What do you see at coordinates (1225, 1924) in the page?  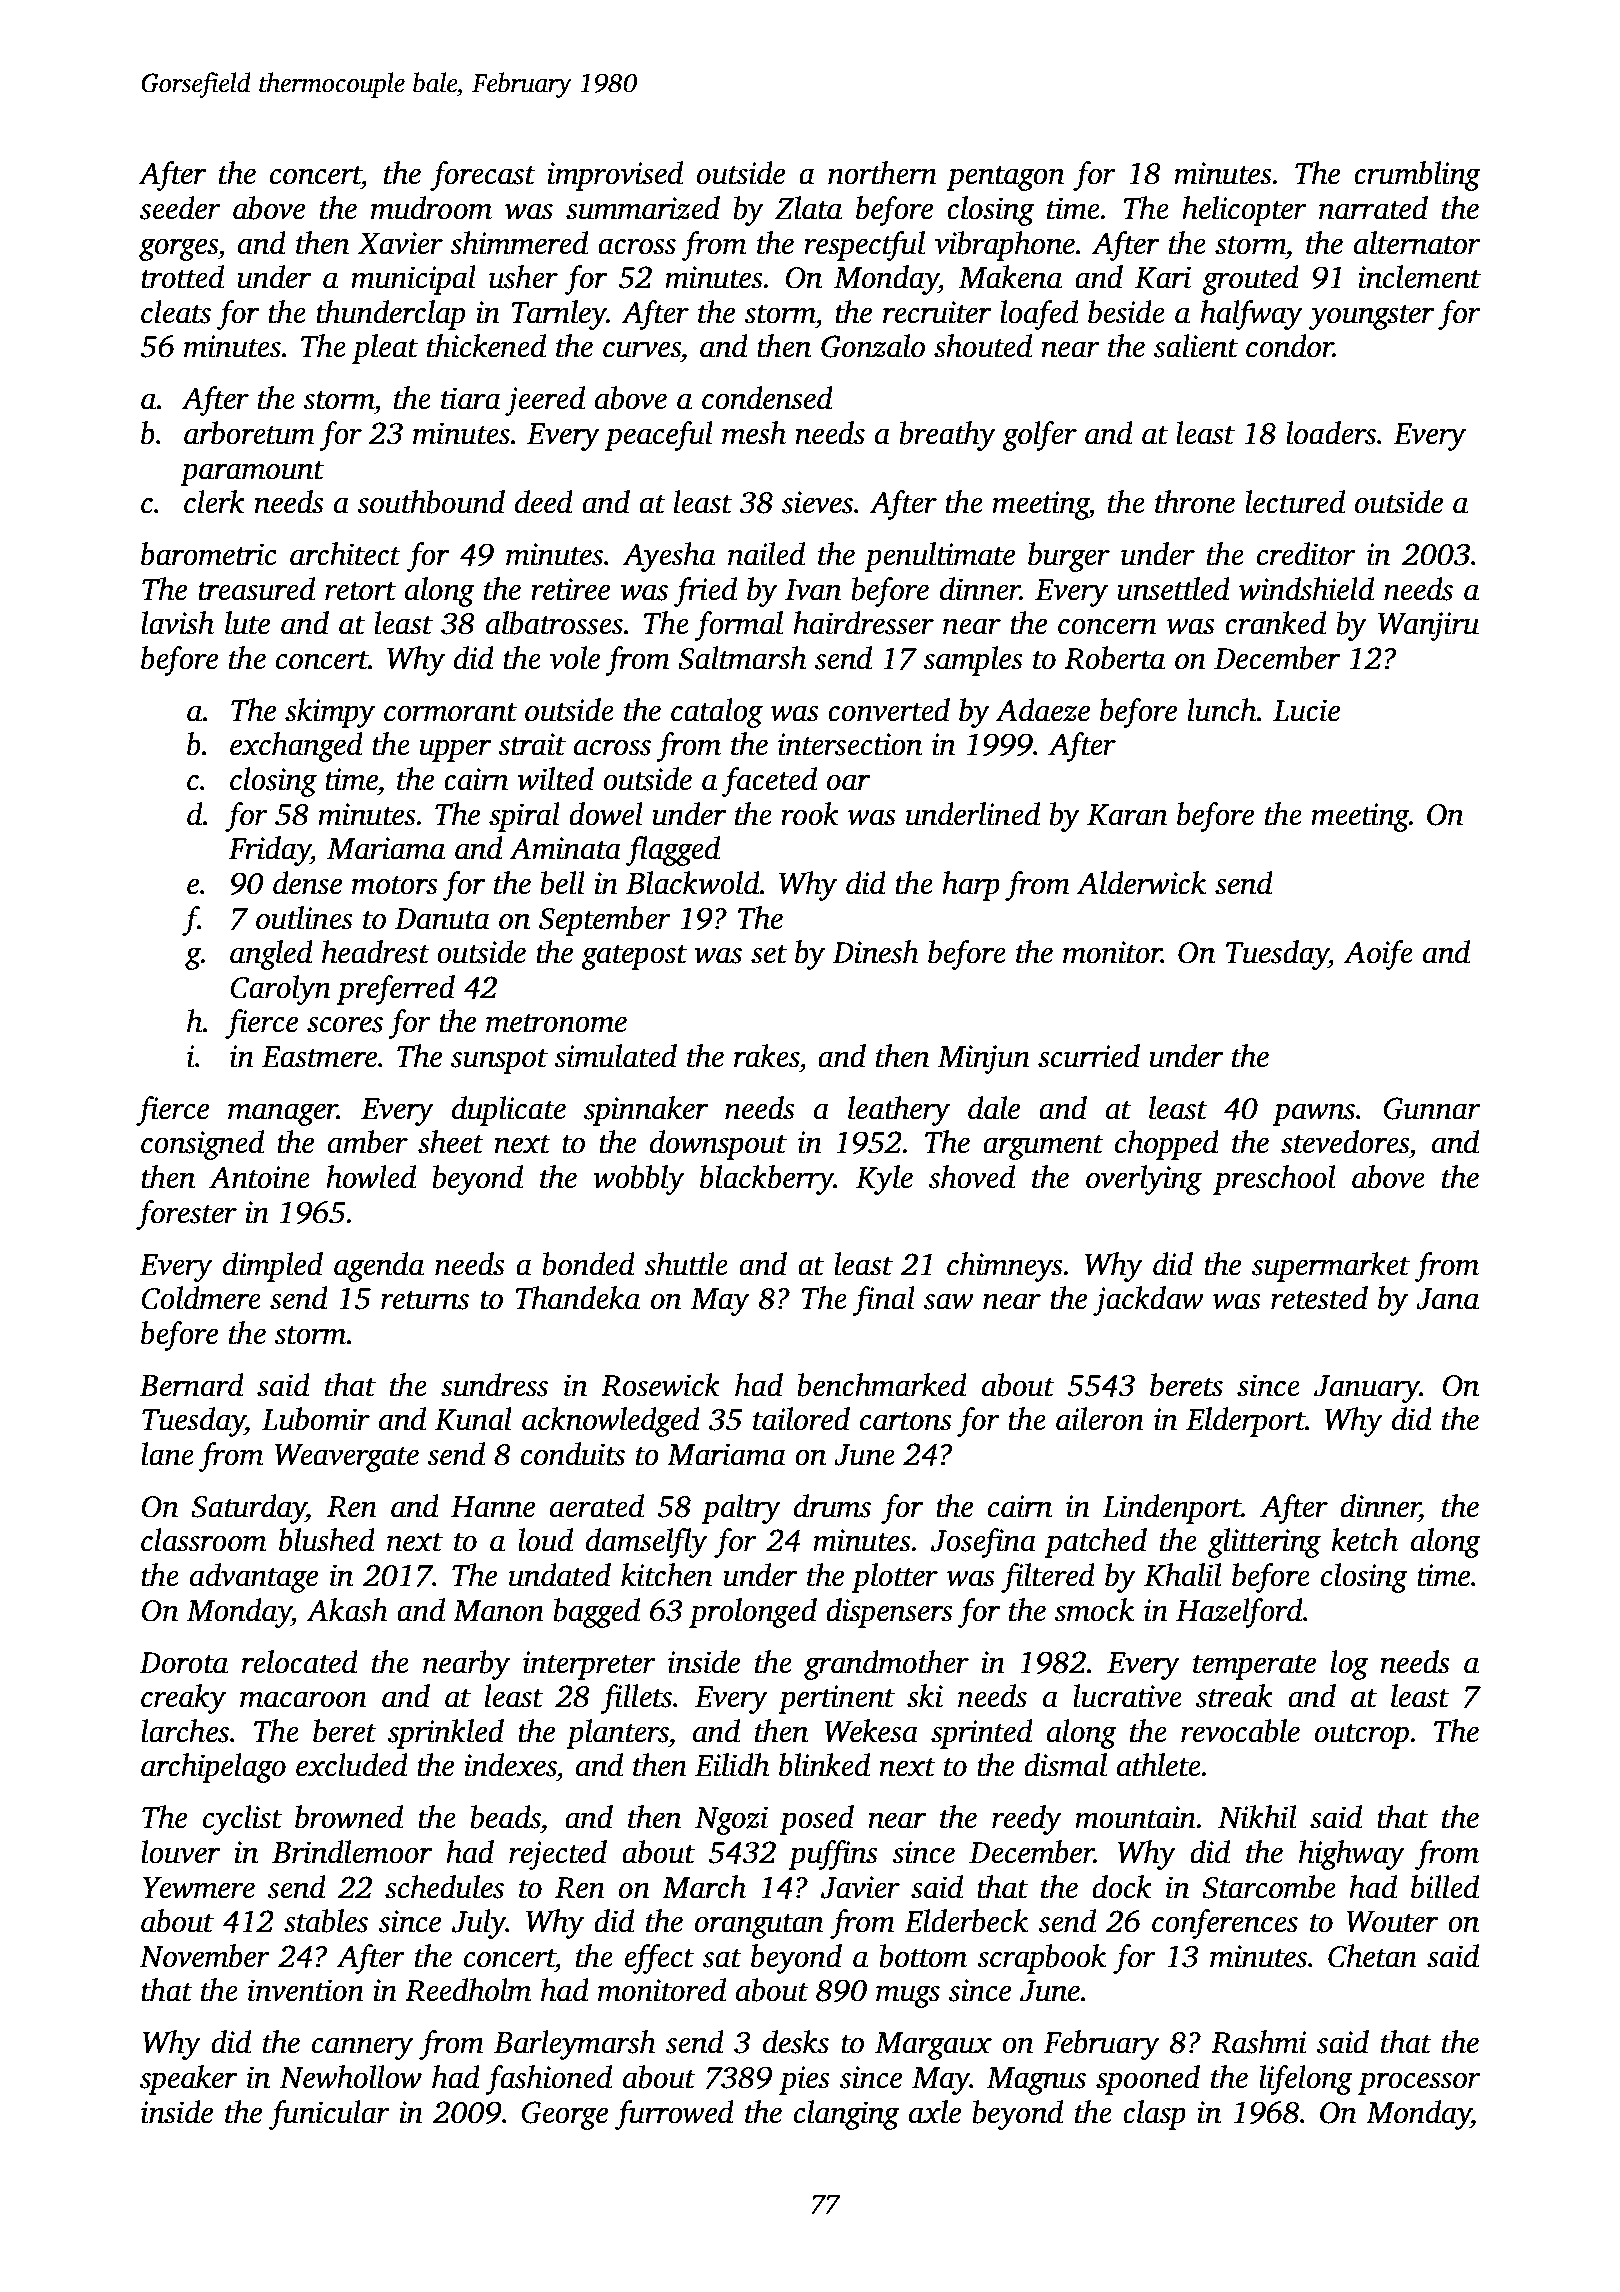 I see `conferences` at bounding box center [1225, 1924].
